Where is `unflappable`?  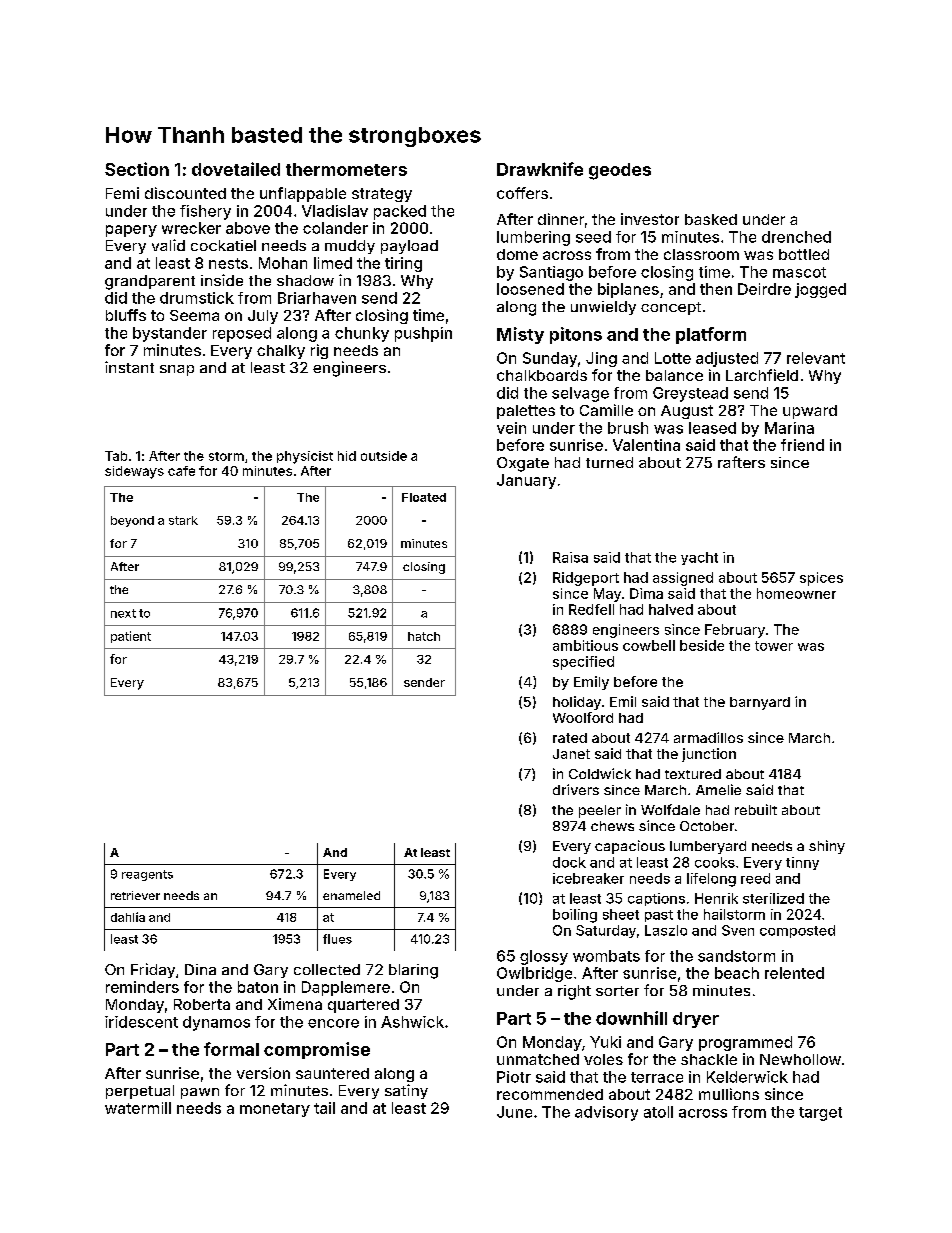
unflappable is located at coordinates (303, 194).
